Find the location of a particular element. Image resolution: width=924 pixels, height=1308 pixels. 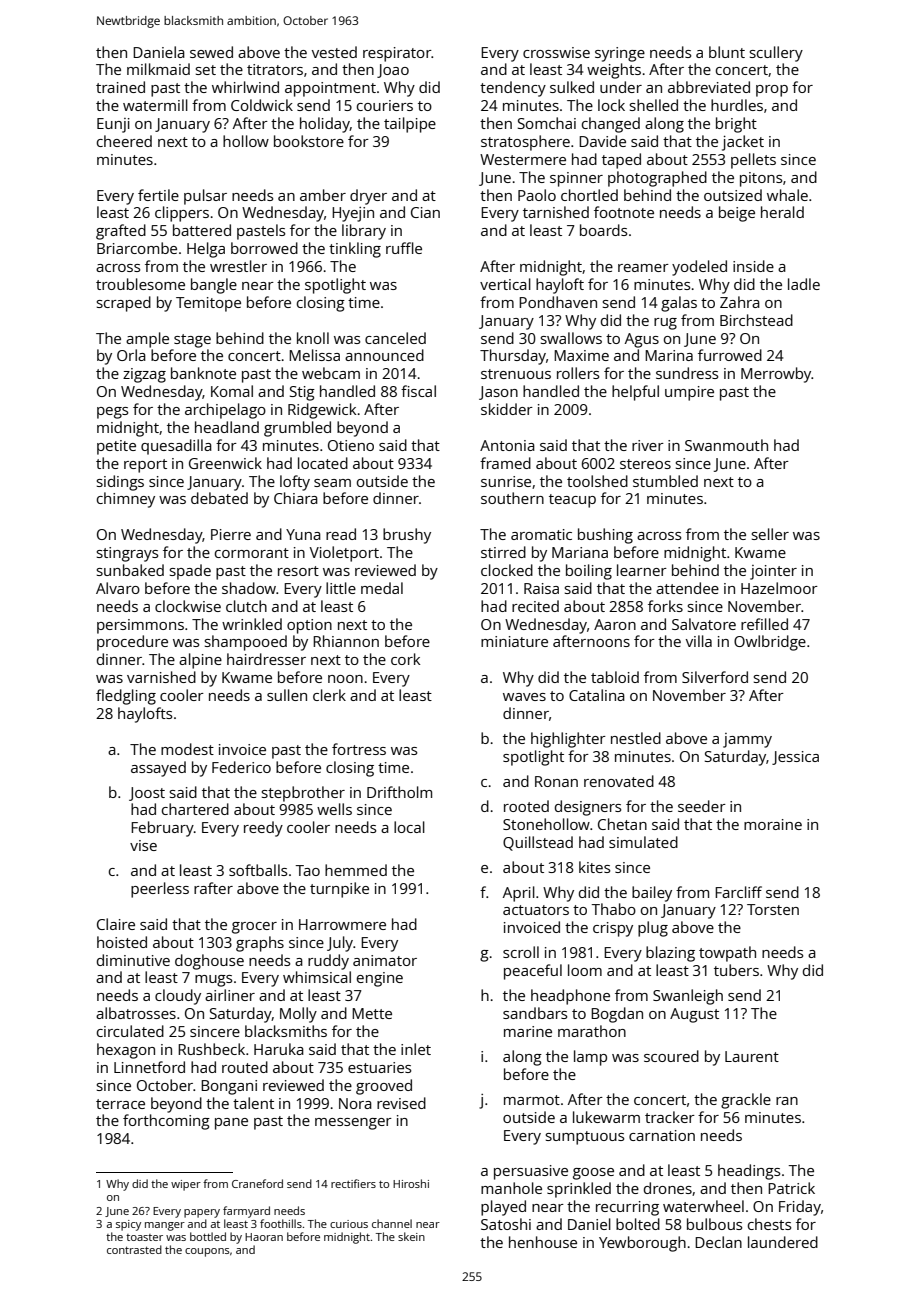

southern is located at coordinates (512, 498).
